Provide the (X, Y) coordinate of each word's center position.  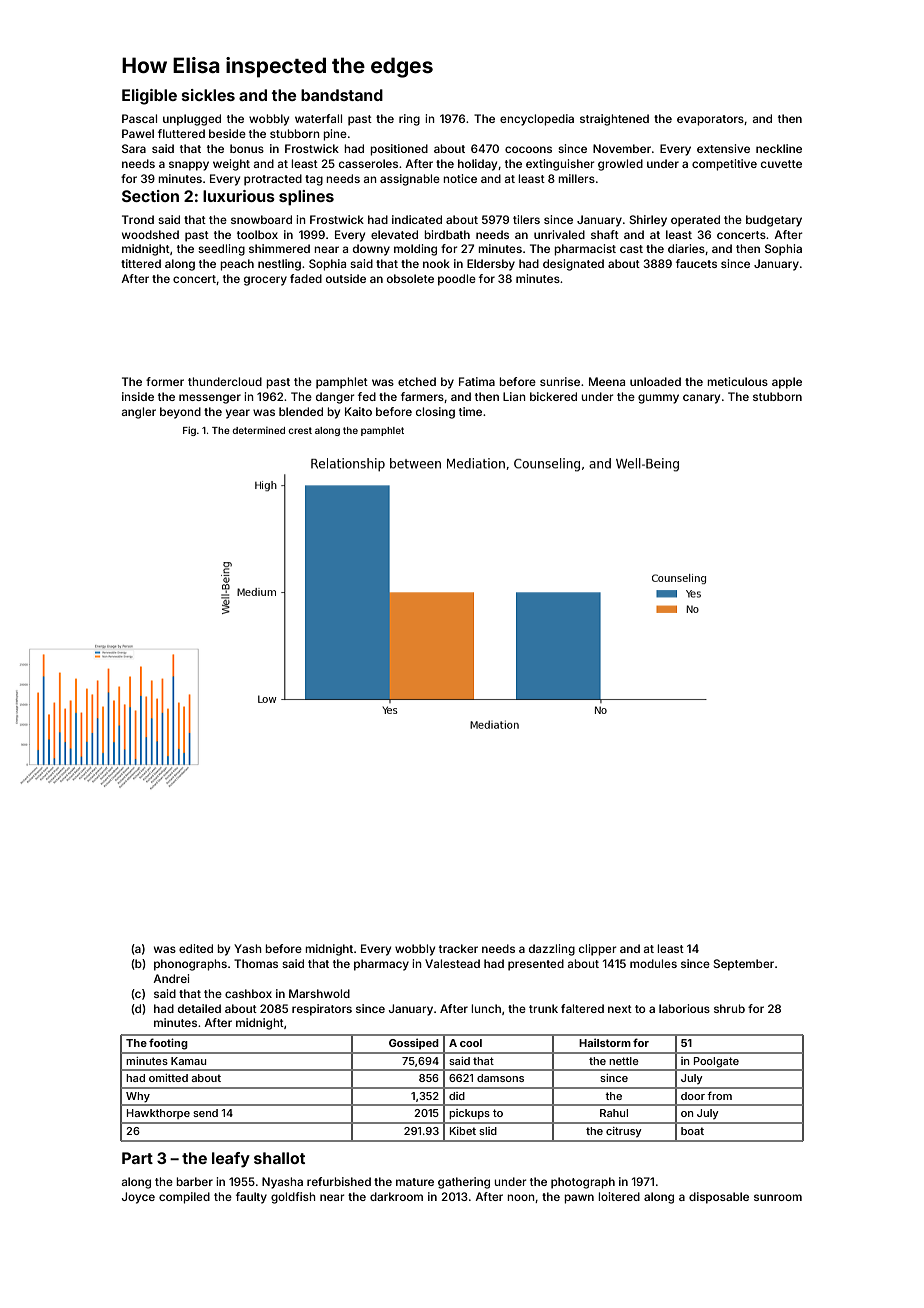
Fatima (477, 381)
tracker (458, 948)
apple (787, 383)
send (205, 1113)
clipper (597, 950)
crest (300, 430)
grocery (265, 281)
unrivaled (559, 234)
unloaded (655, 381)
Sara (134, 148)
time (470, 411)
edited (196, 948)
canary (701, 399)
